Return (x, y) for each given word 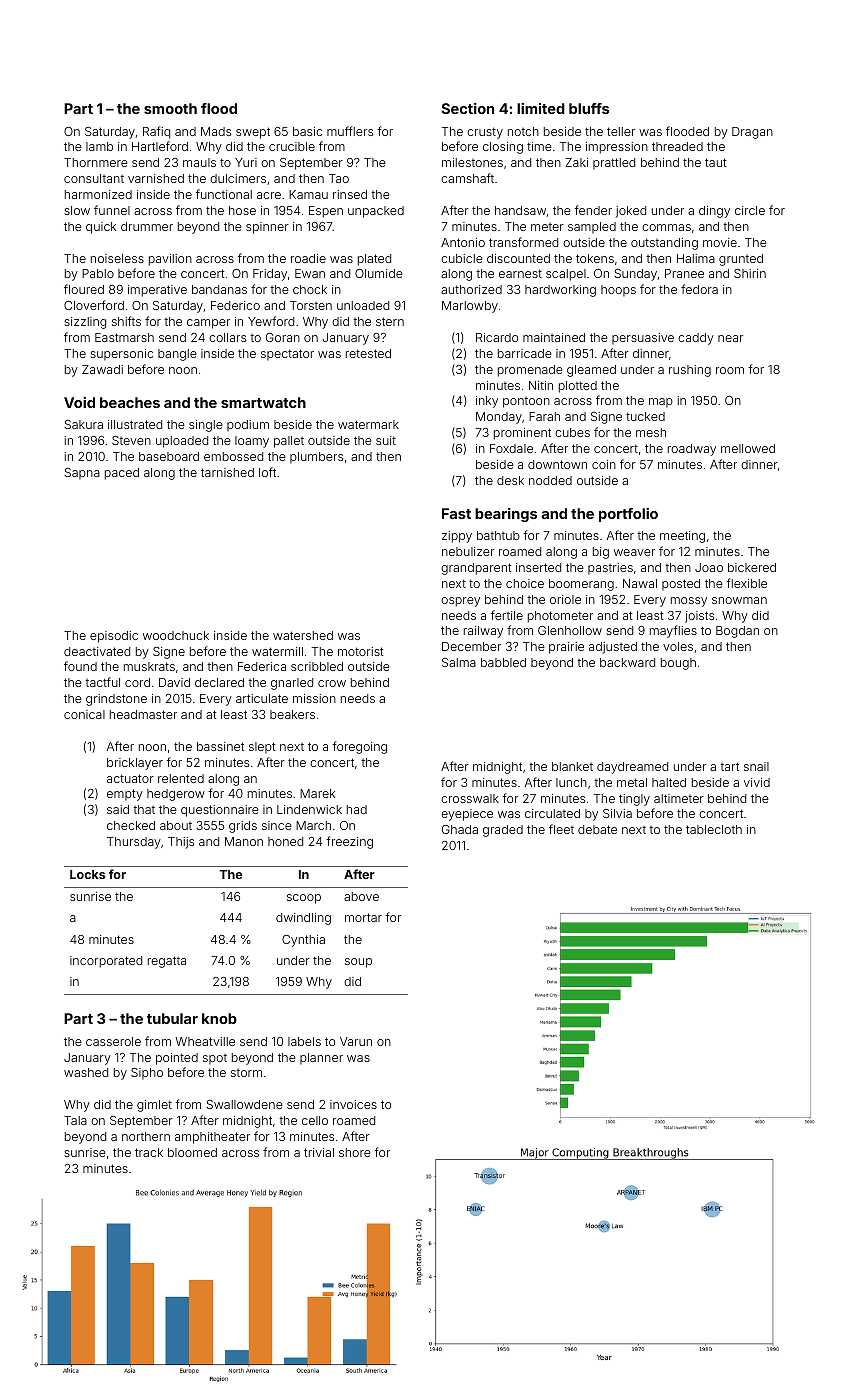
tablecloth (714, 829)
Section (467, 108)
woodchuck (176, 635)
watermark (368, 424)
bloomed (192, 1152)
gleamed (591, 371)
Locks (87, 874)
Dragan (752, 133)
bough (678, 664)
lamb (99, 146)
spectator (287, 355)
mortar (363, 917)
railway (483, 632)
